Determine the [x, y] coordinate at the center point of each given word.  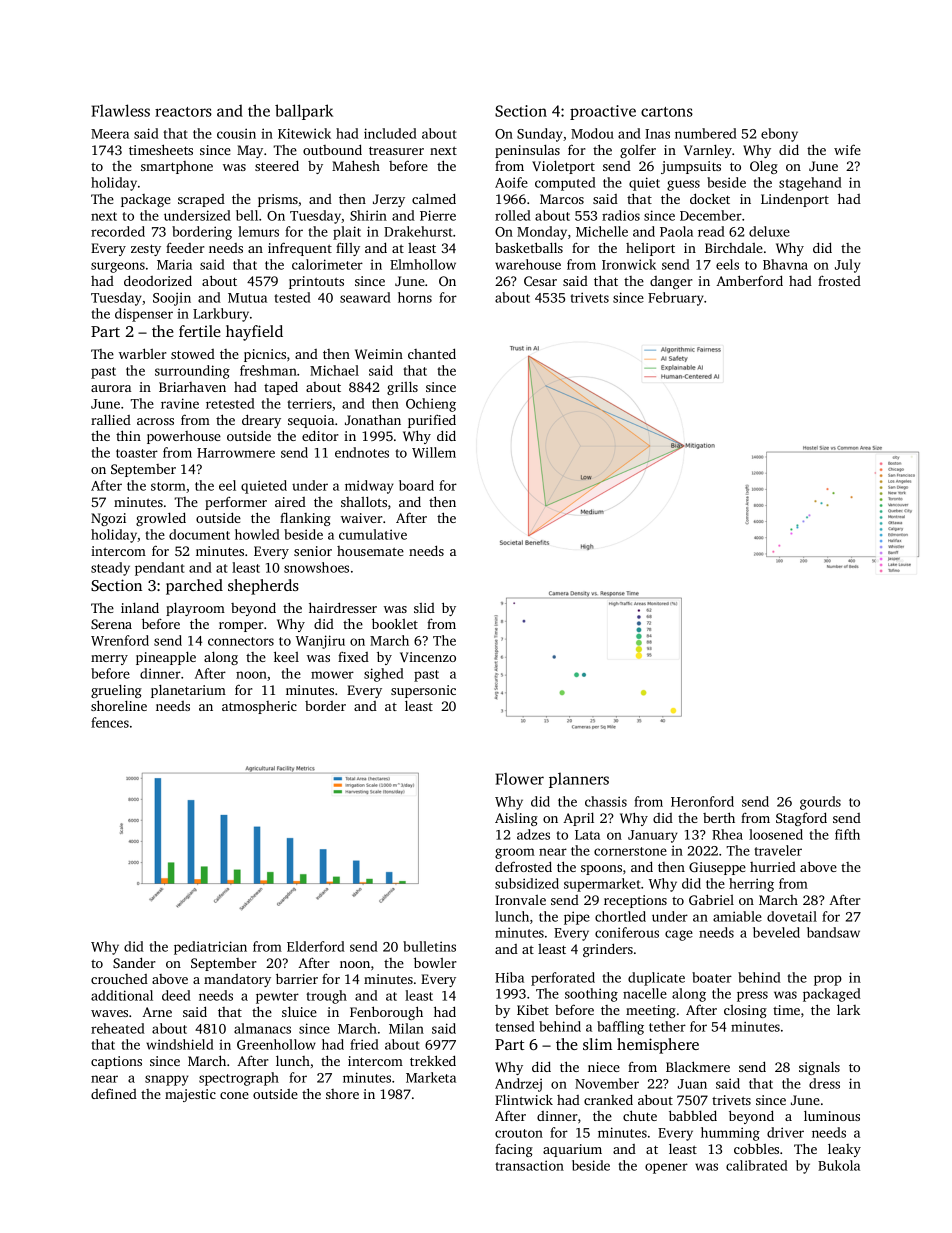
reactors [183, 112]
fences [110, 722]
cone [234, 1095]
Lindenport [795, 200]
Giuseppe [717, 868]
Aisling [516, 819]
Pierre [438, 215]
